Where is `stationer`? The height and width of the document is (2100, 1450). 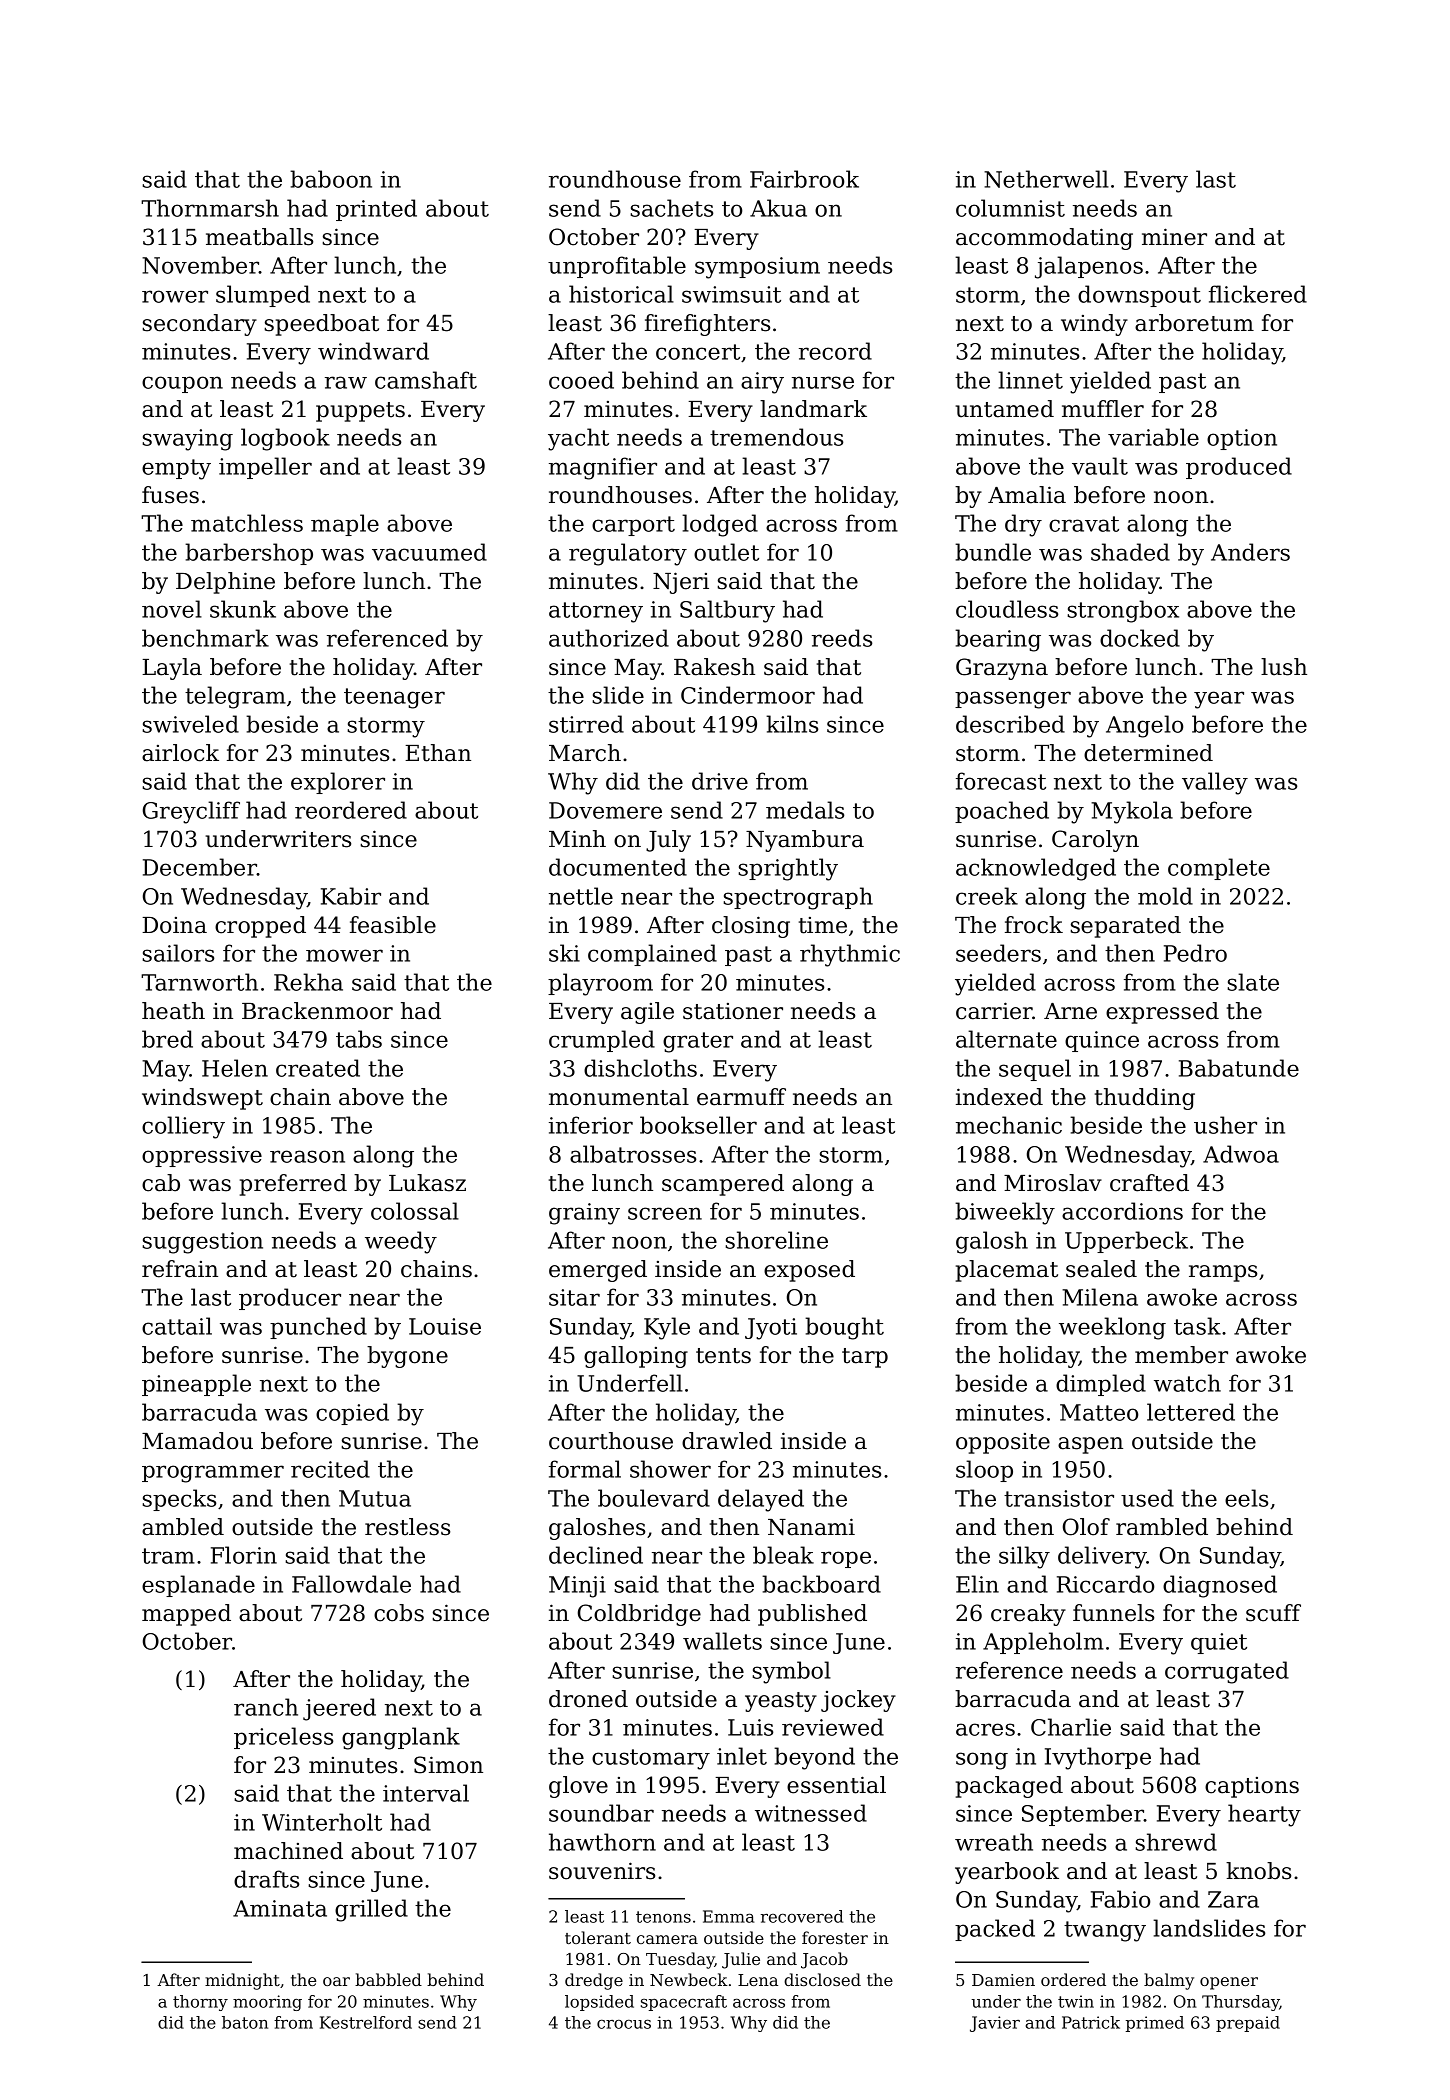
stationer is located at coordinates (733, 1011).
